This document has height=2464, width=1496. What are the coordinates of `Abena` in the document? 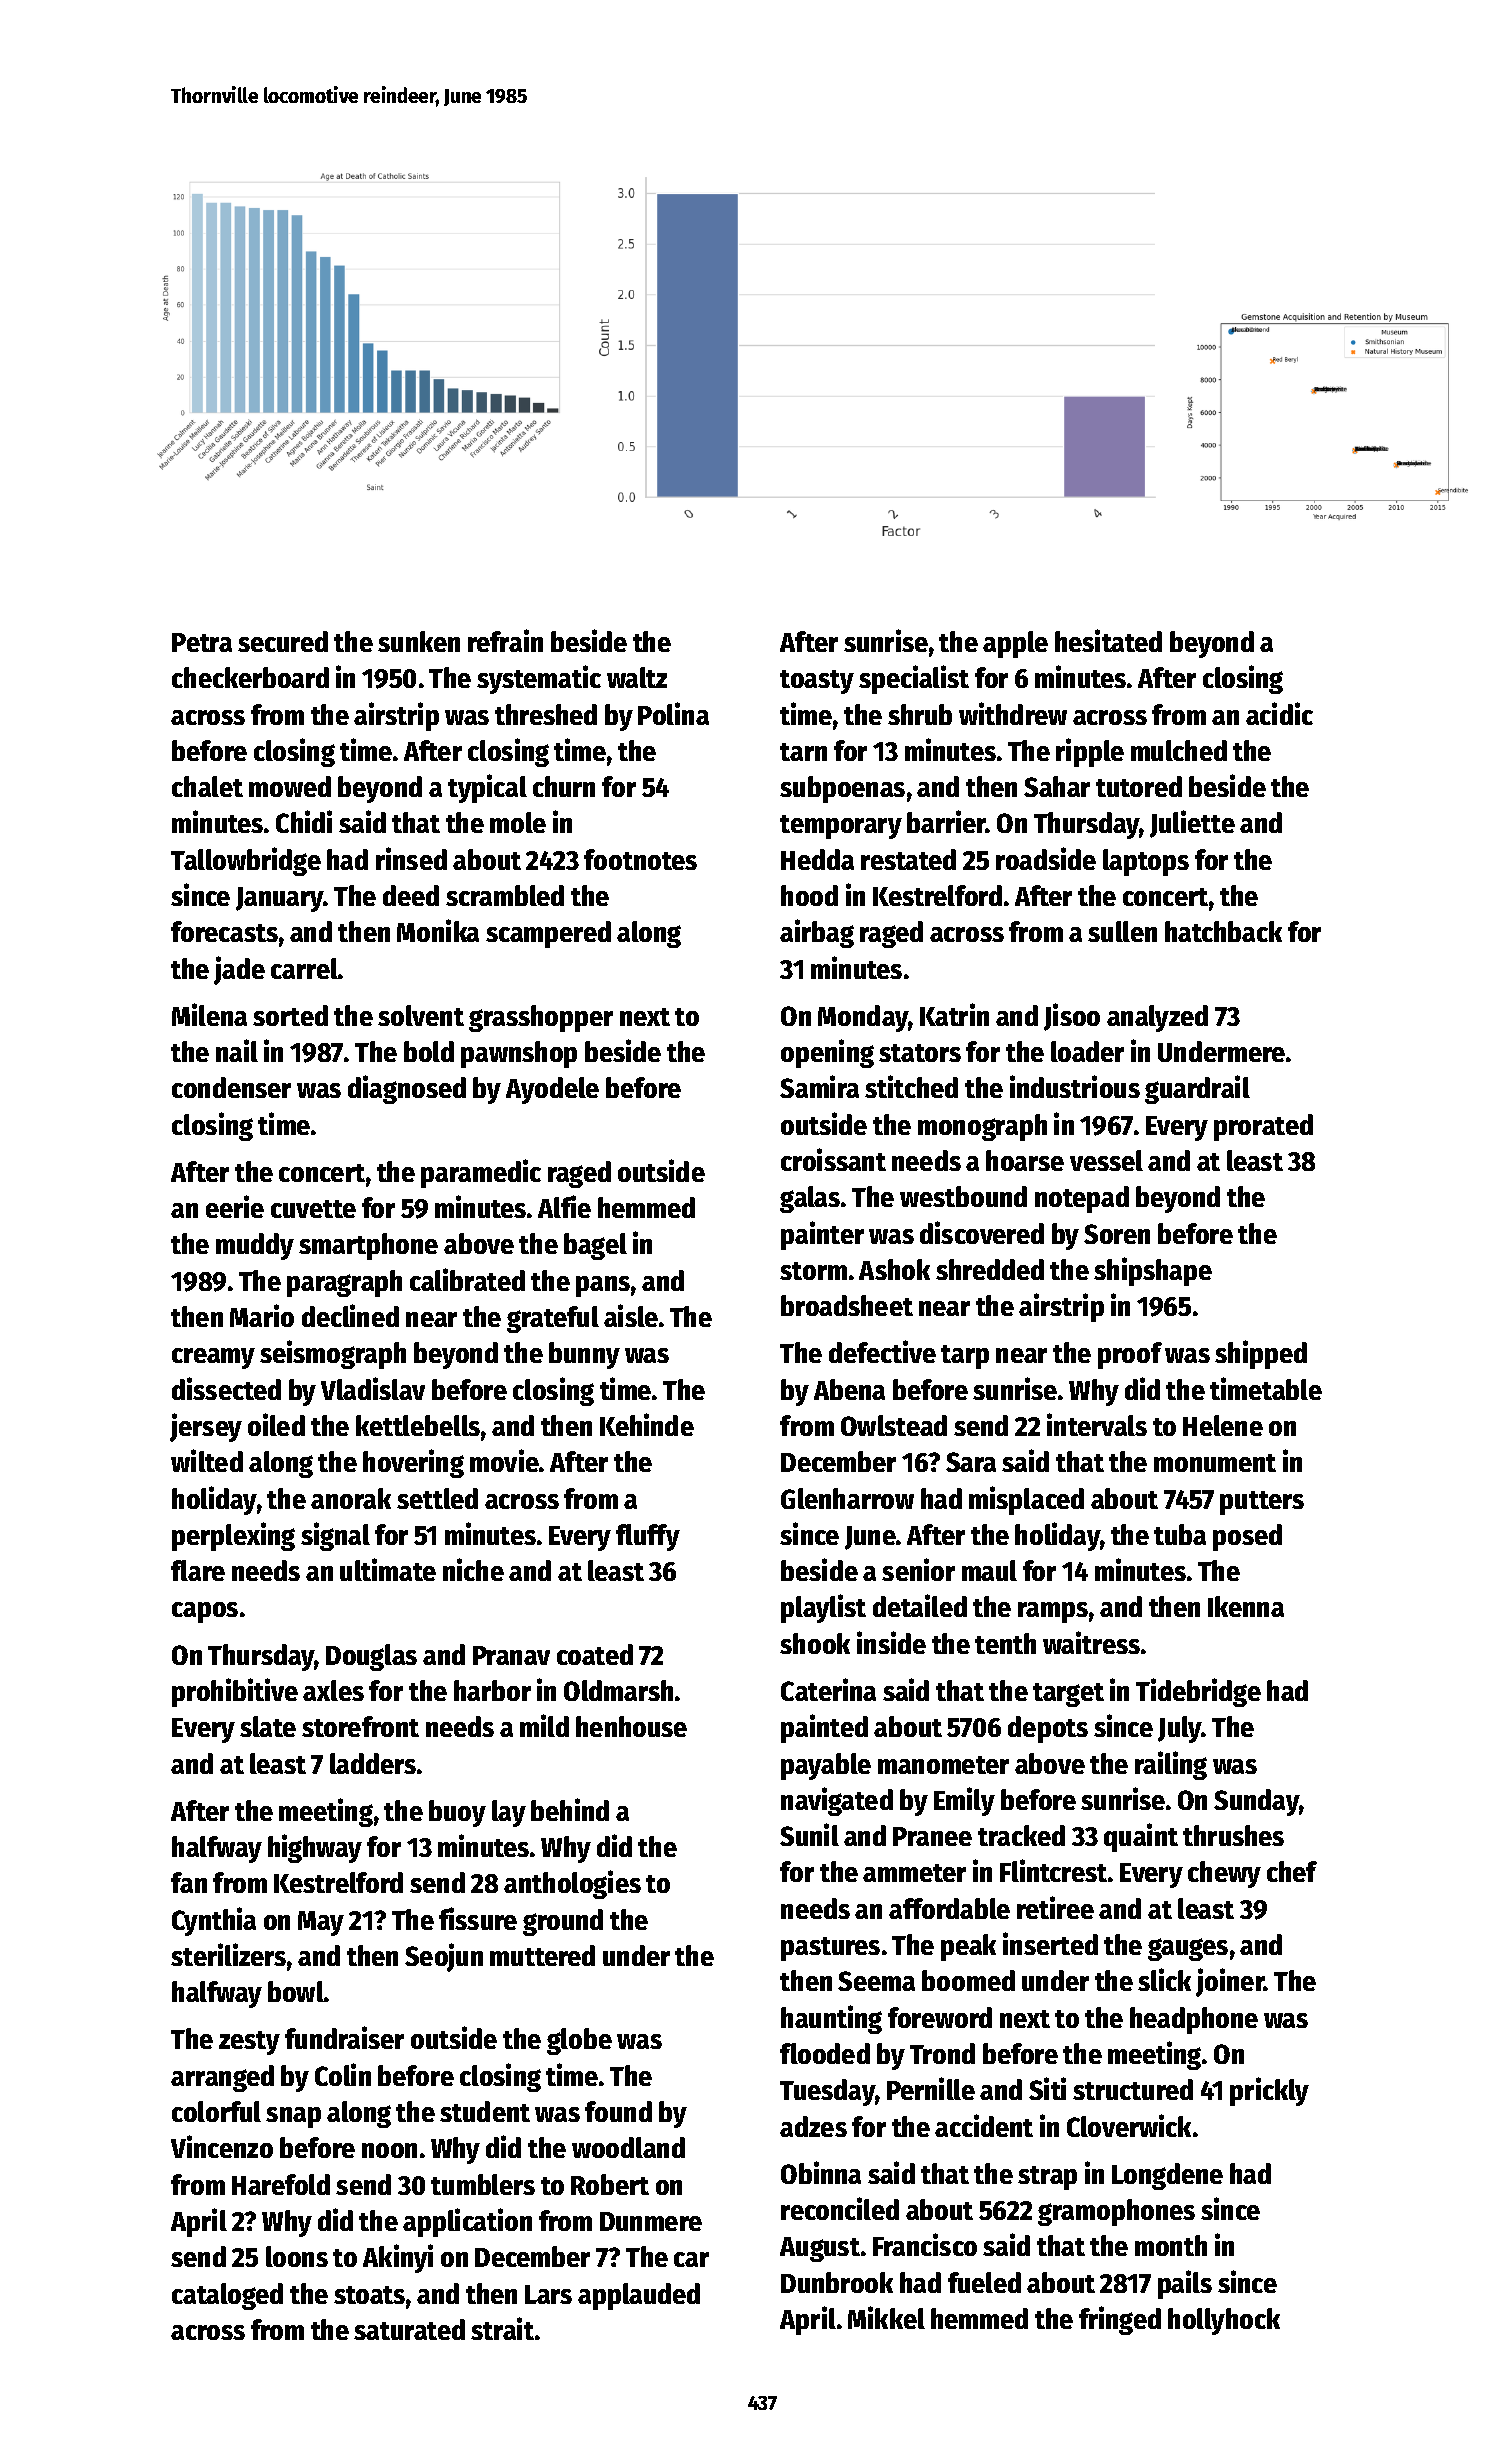 It's located at (849, 1389).
